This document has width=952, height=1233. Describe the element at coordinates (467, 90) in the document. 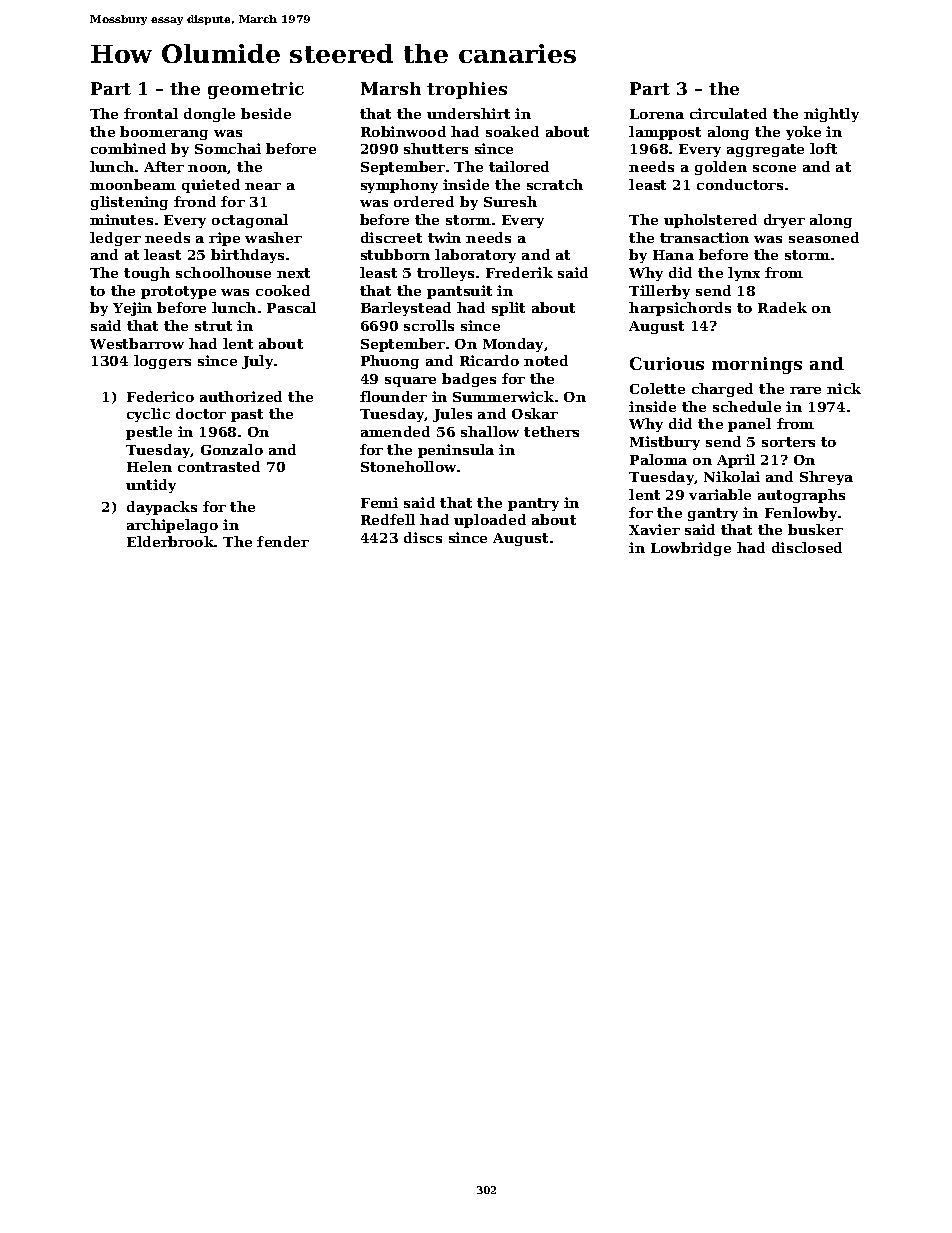

I see `trophies` at that location.
